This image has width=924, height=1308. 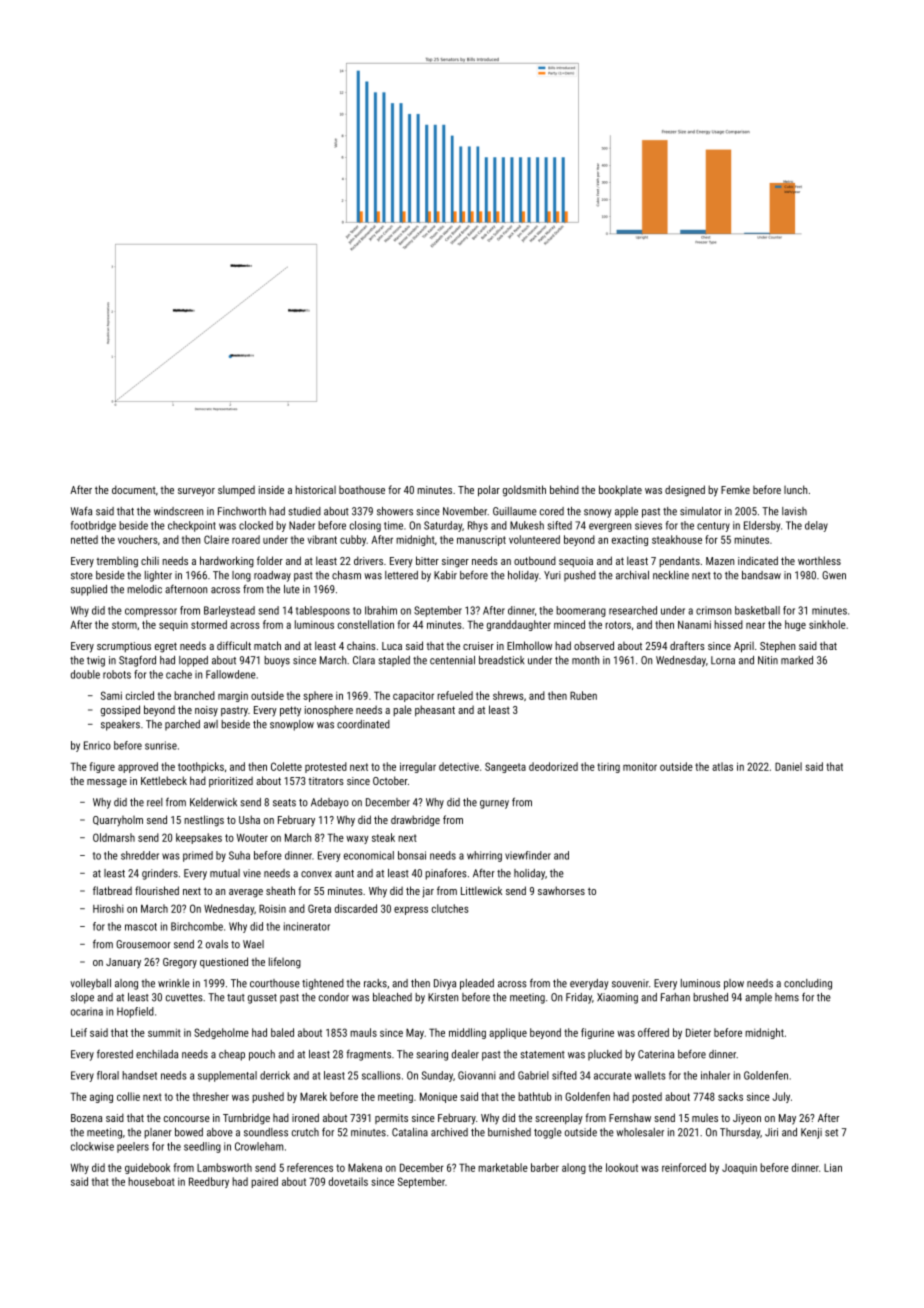 I want to click on viewfinder, so click(x=528, y=855).
